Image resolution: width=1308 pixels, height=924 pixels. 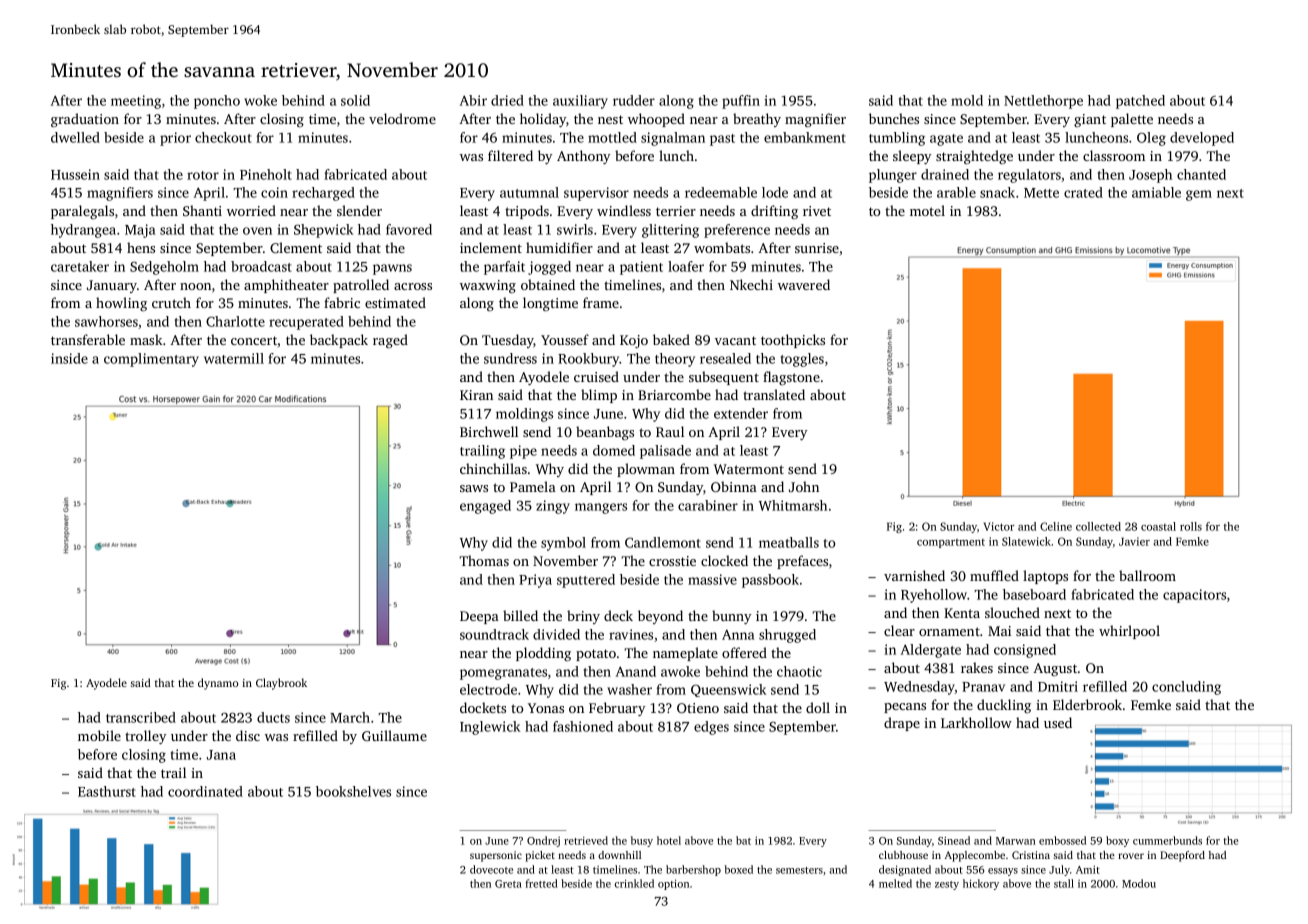 What do you see at coordinates (624, 210) in the screenshot?
I see `windless` at bounding box center [624, 210].
